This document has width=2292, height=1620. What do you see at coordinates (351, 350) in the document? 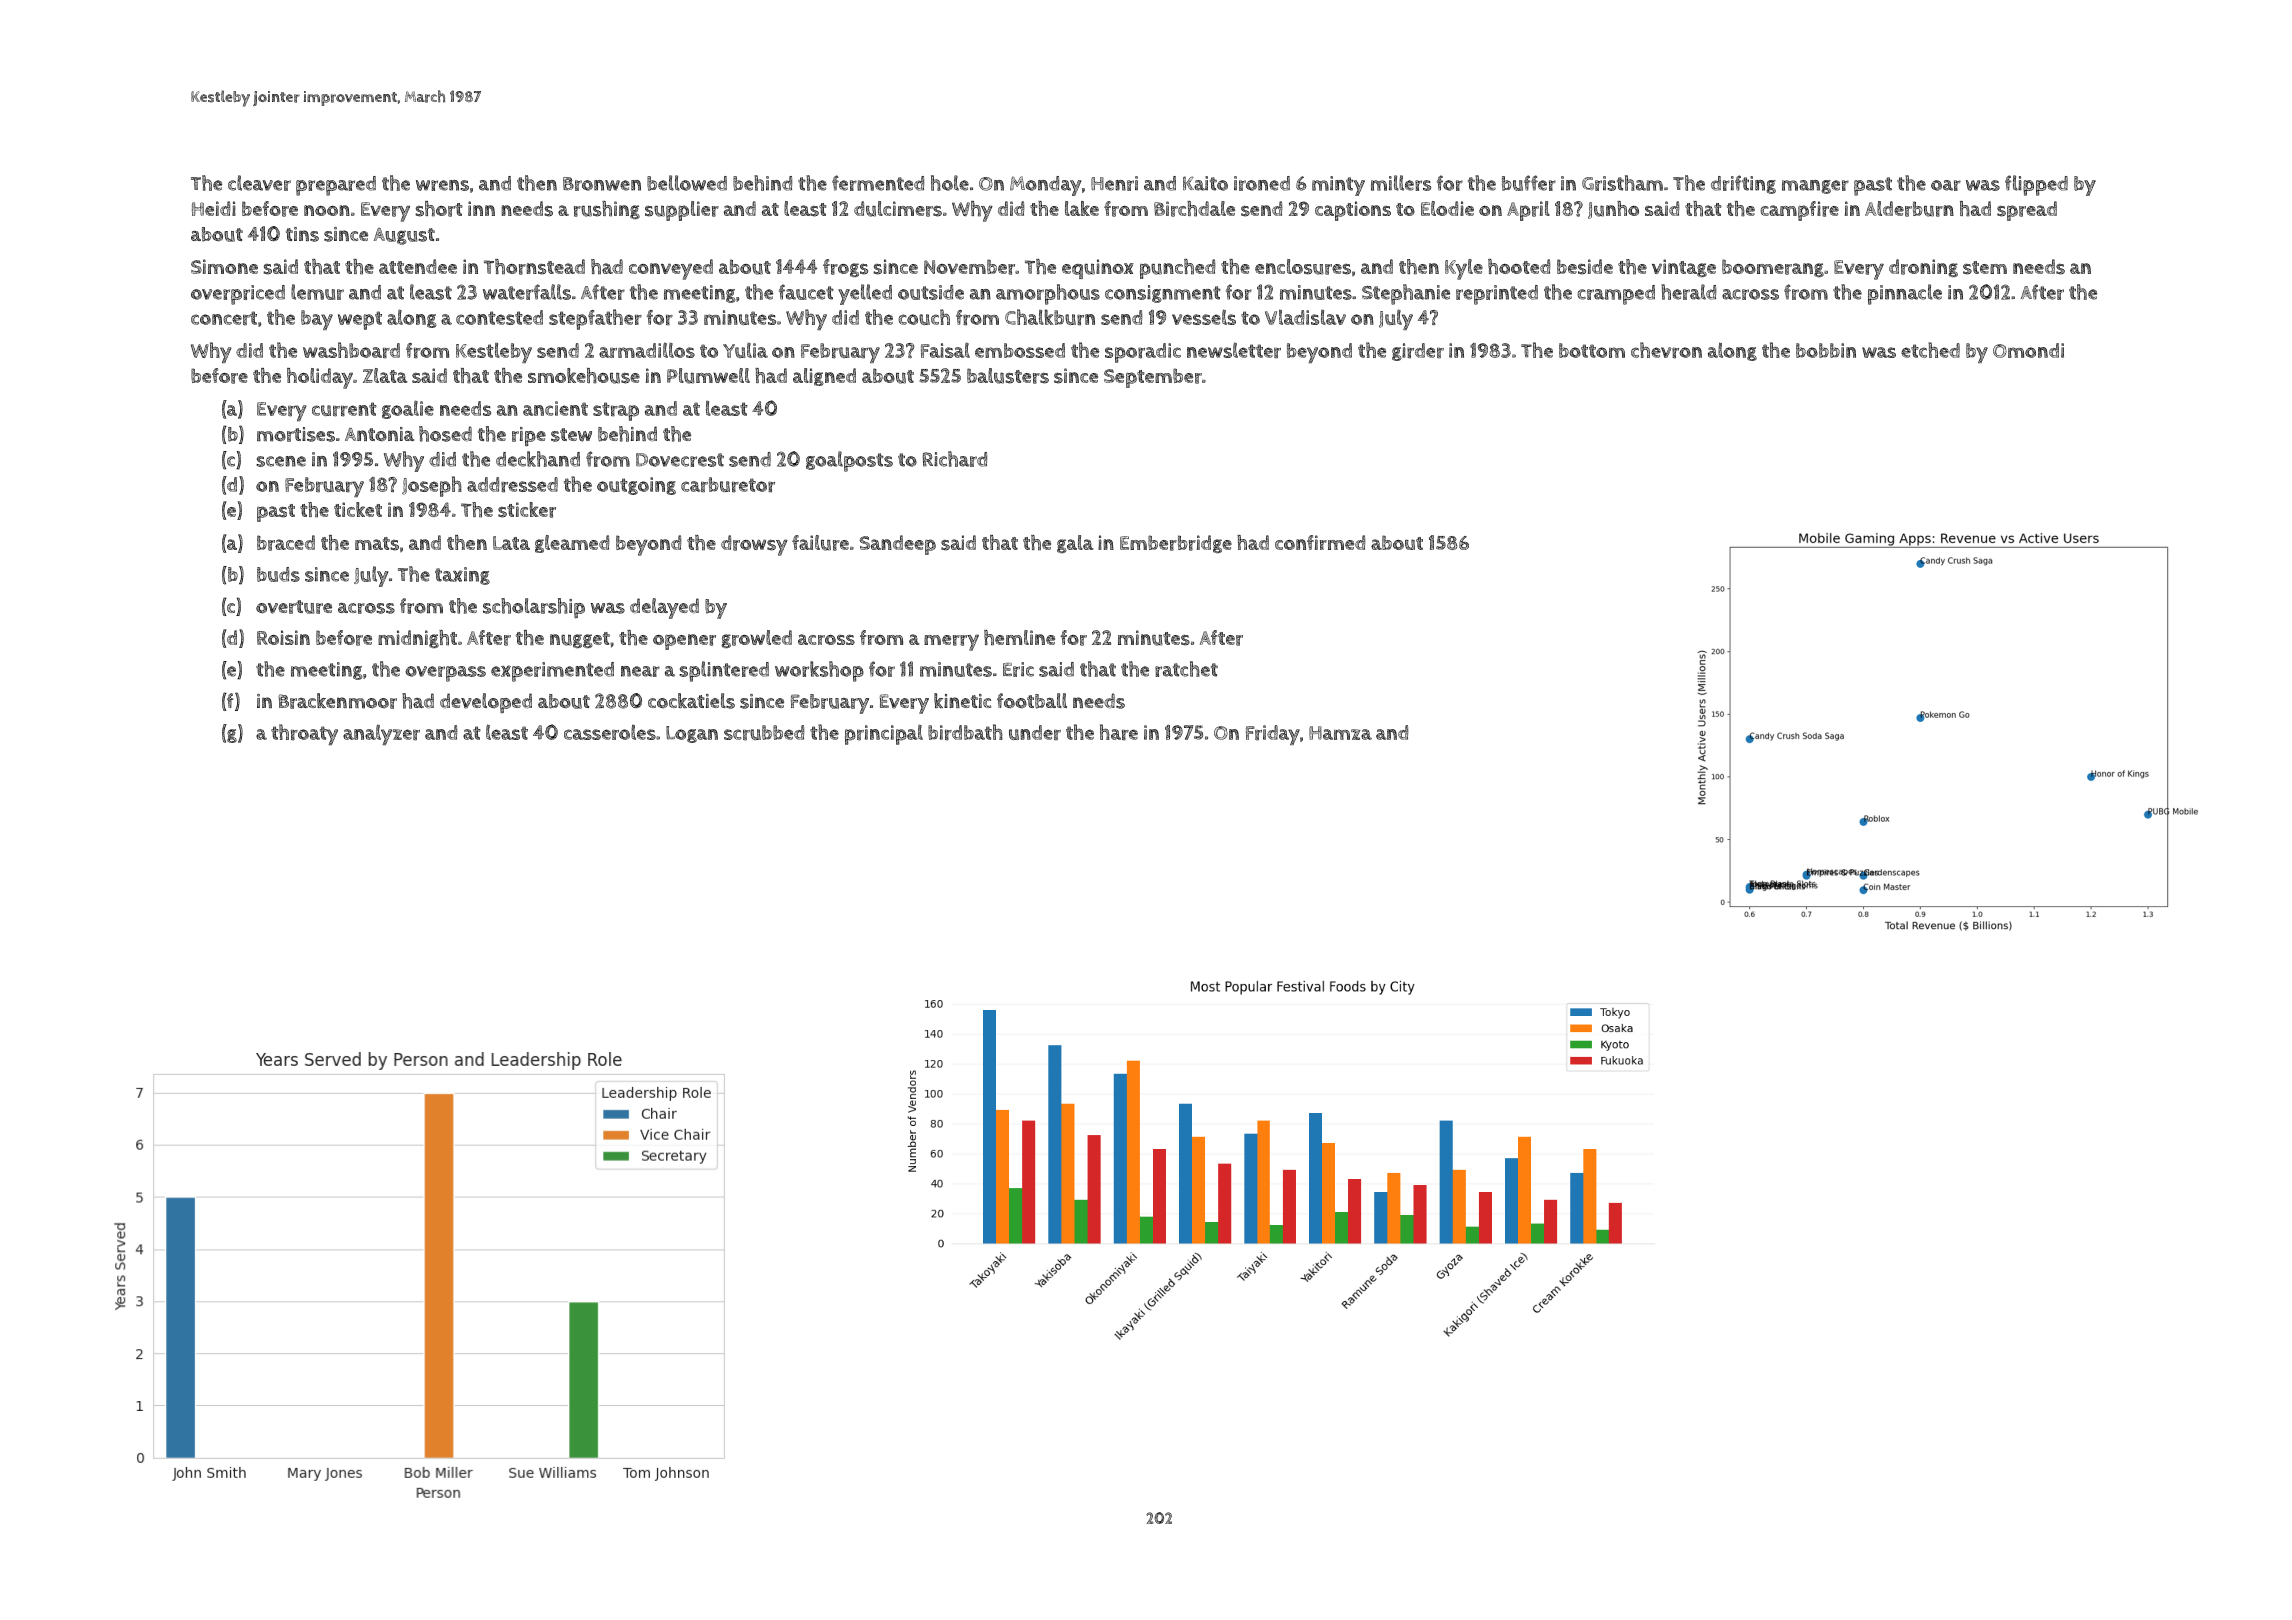
I see `washboard` at bounding box center [351, 350].
